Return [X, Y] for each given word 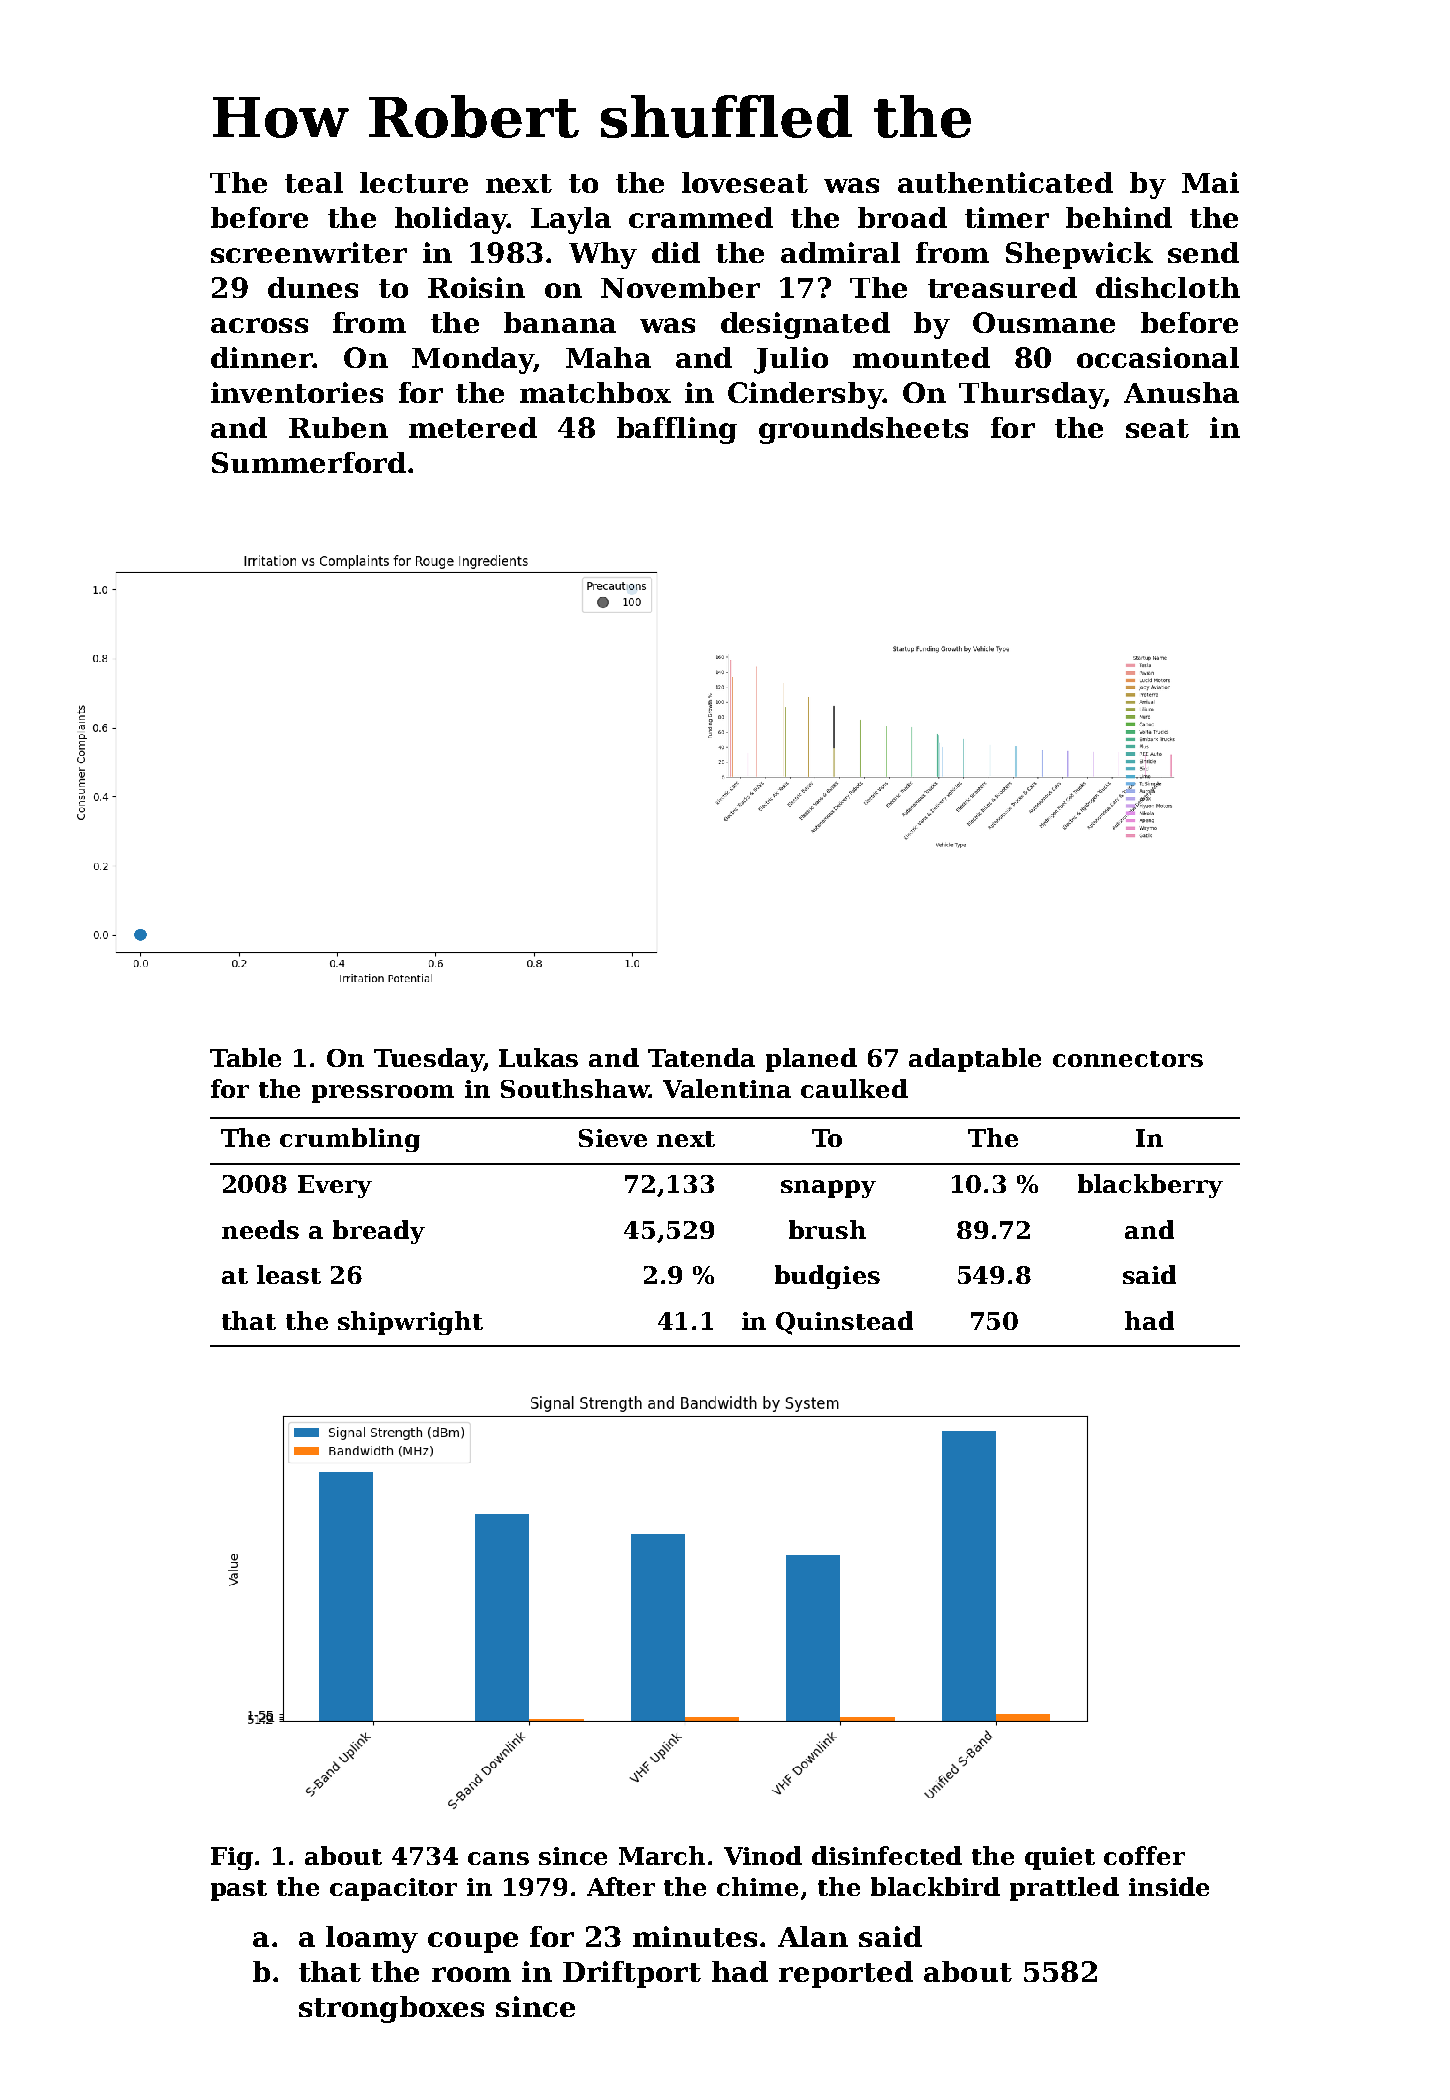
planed [811, 1060]
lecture [414, 182]
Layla [571, 220]
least [289, 1274]
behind [1119, 217]
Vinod [763, 1855]
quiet [1060, 1858]
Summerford [309, 462]
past [239, 1890]
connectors [1128, 1059]
